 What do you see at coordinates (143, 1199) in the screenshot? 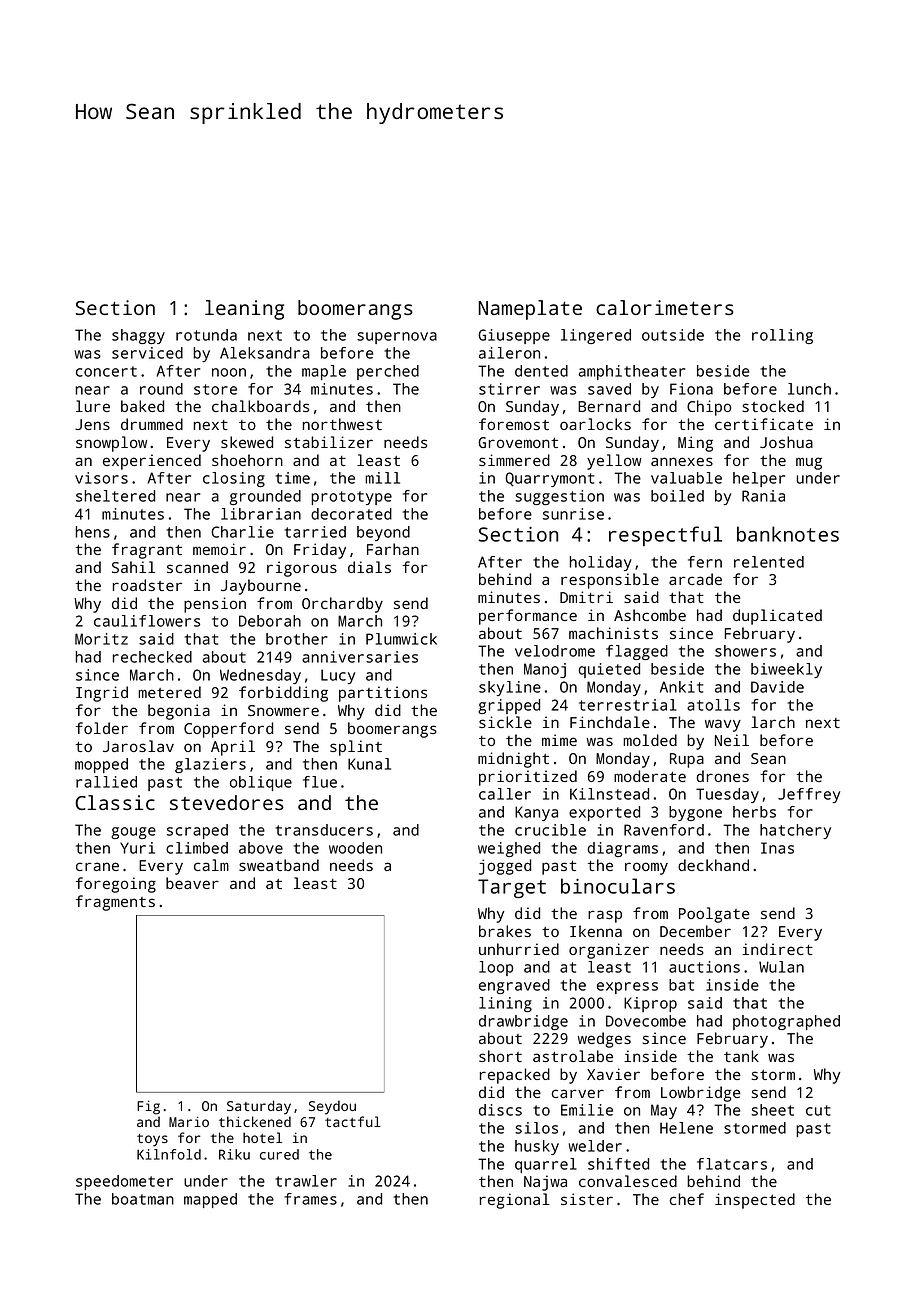
I see `boatman` at bounding box center [143, 1199].
